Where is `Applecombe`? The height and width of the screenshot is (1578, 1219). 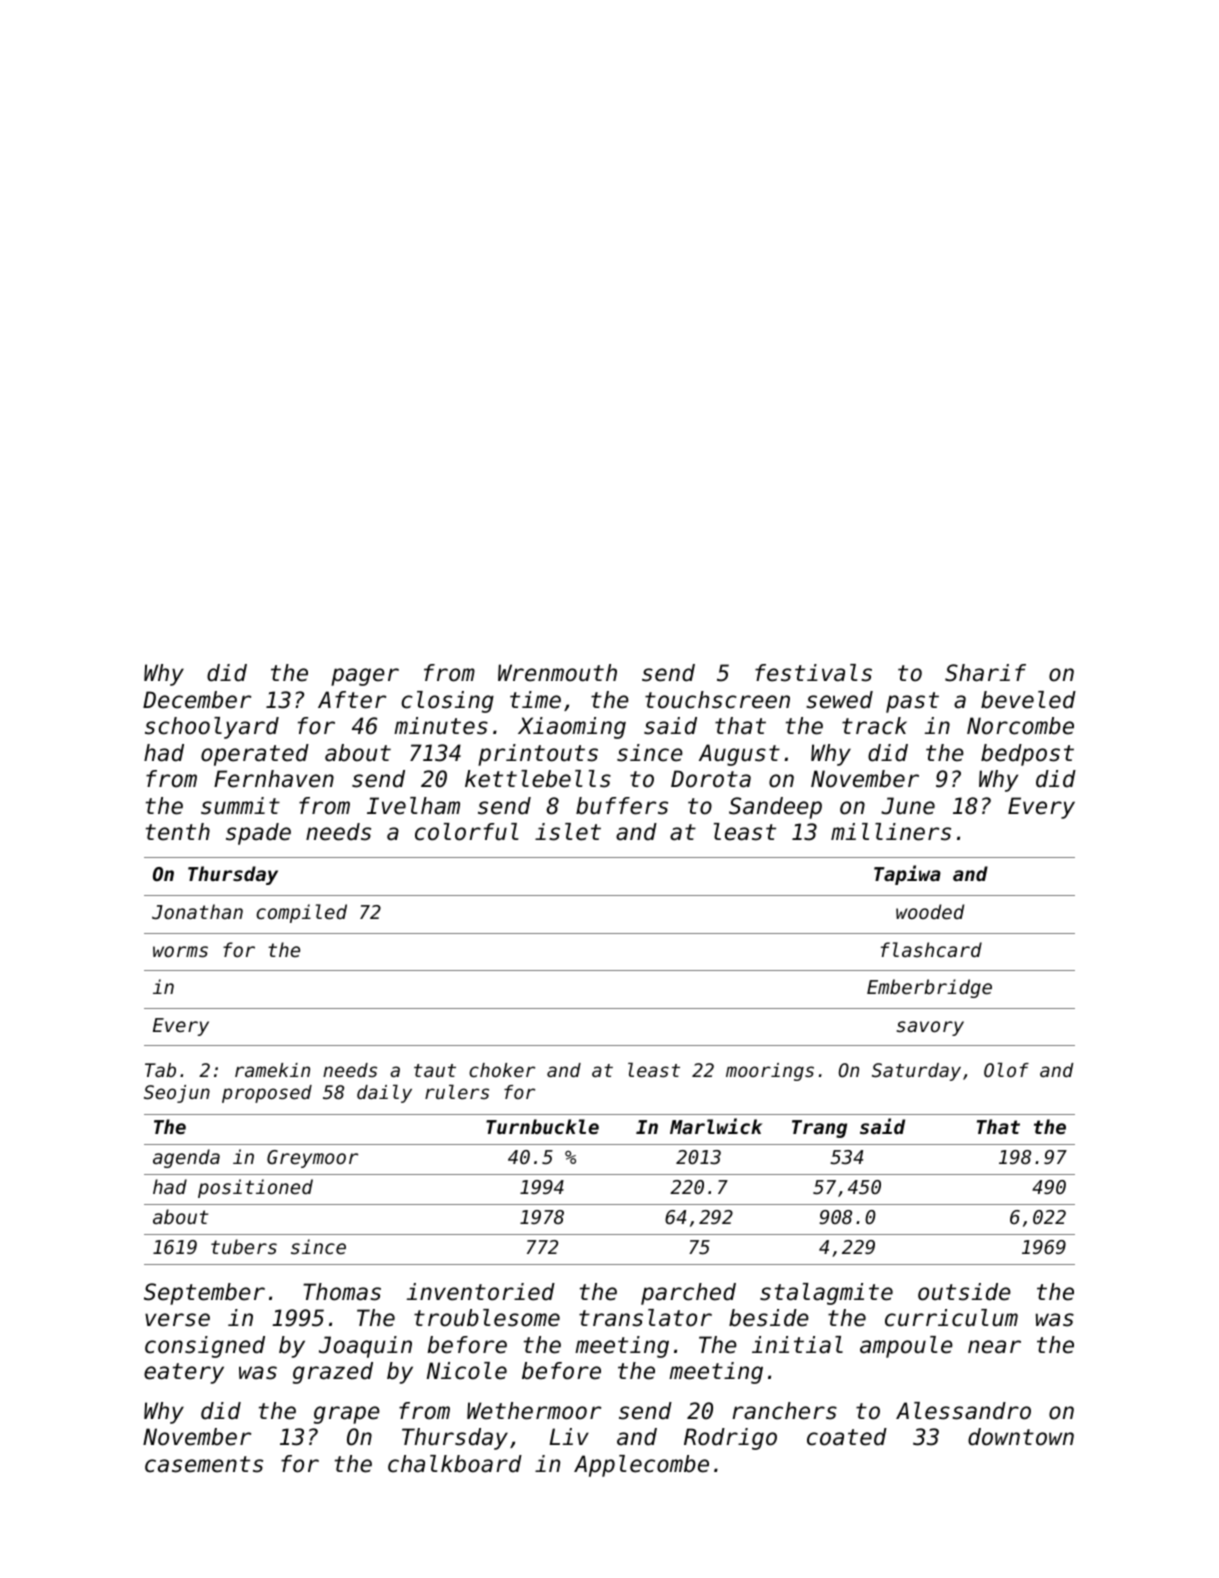
Applecombe is located at coordinates (641, 1466).
